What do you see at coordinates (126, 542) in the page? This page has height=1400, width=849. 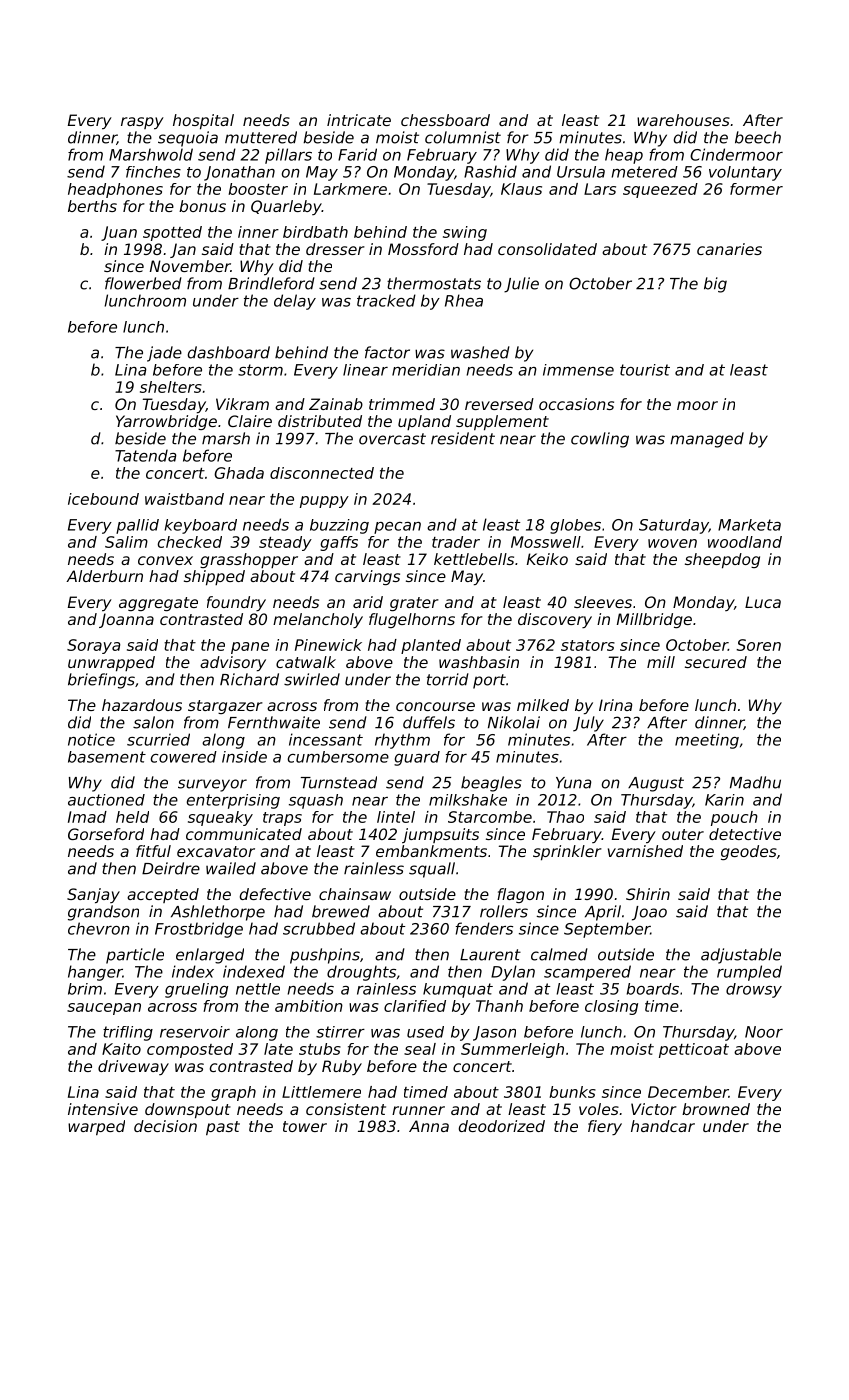 I see `Salim` at bounding box center [126, 542].
